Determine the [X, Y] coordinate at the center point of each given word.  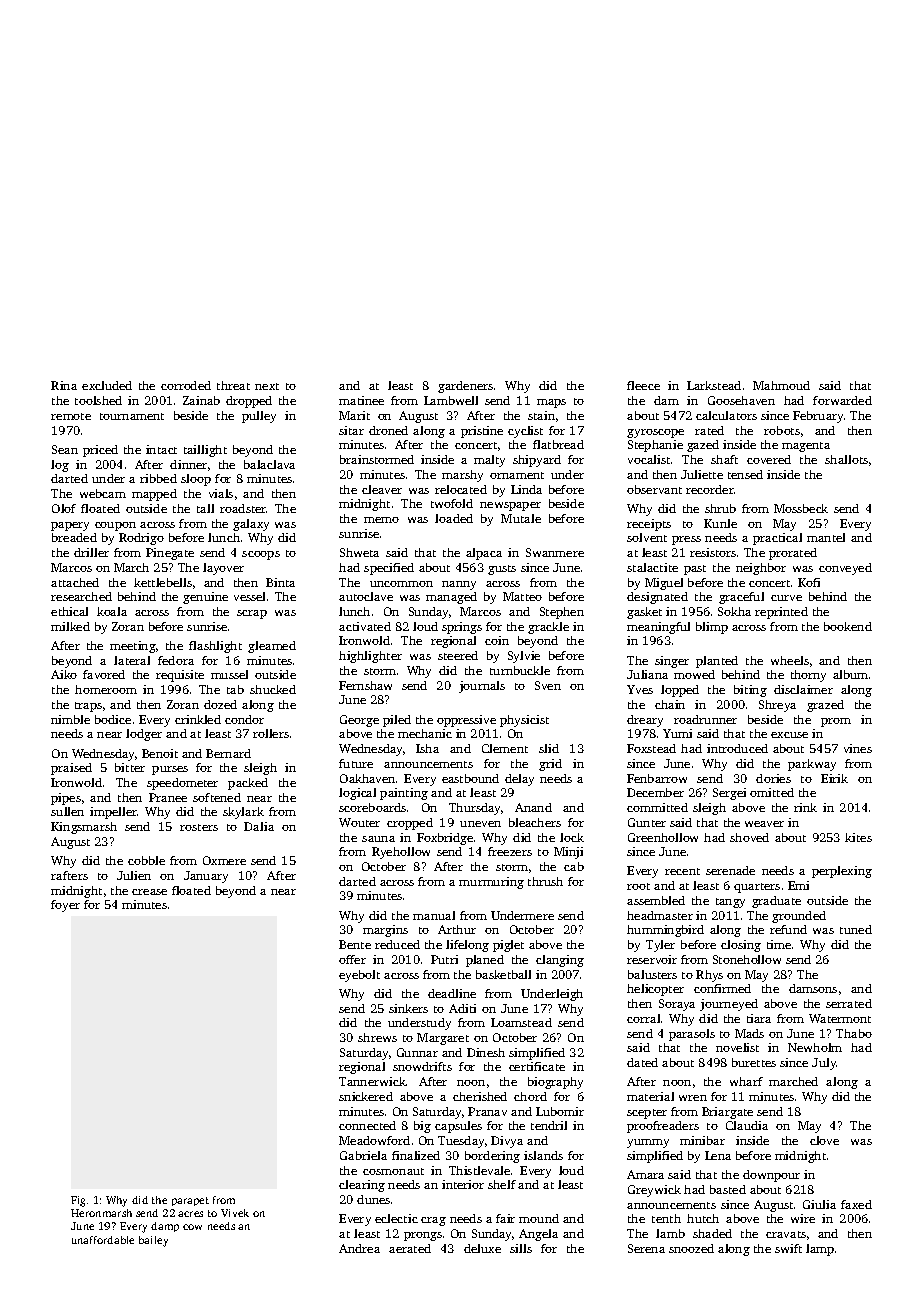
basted [728, 1189]
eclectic [396, 1218]
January [206, 877]
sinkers [408, 1008]
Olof [64, 508]
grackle [548, 628]
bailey [153, 1241]
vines [858, 748]
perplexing [842, 872]
